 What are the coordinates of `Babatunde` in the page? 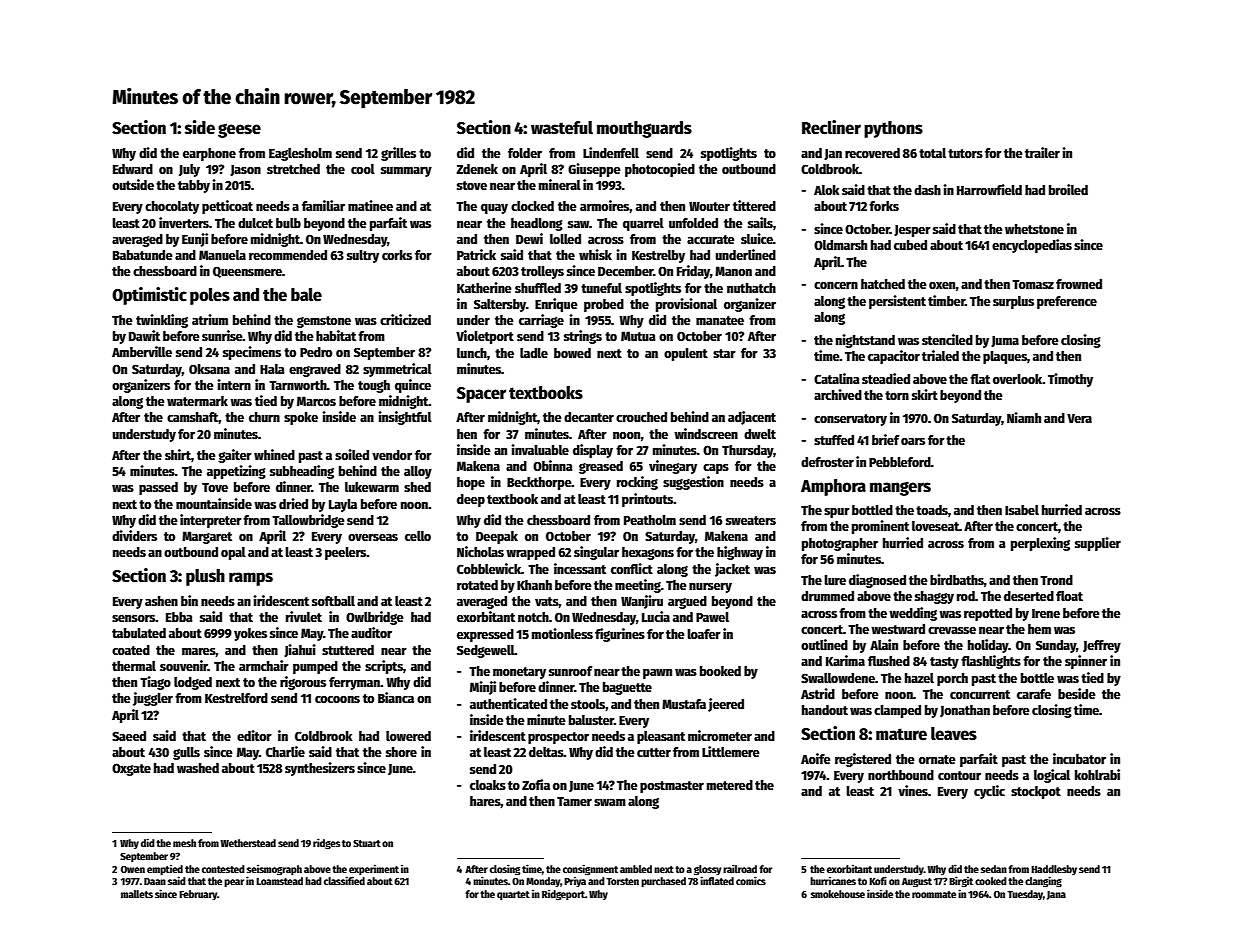 It's located at (143, 255).
